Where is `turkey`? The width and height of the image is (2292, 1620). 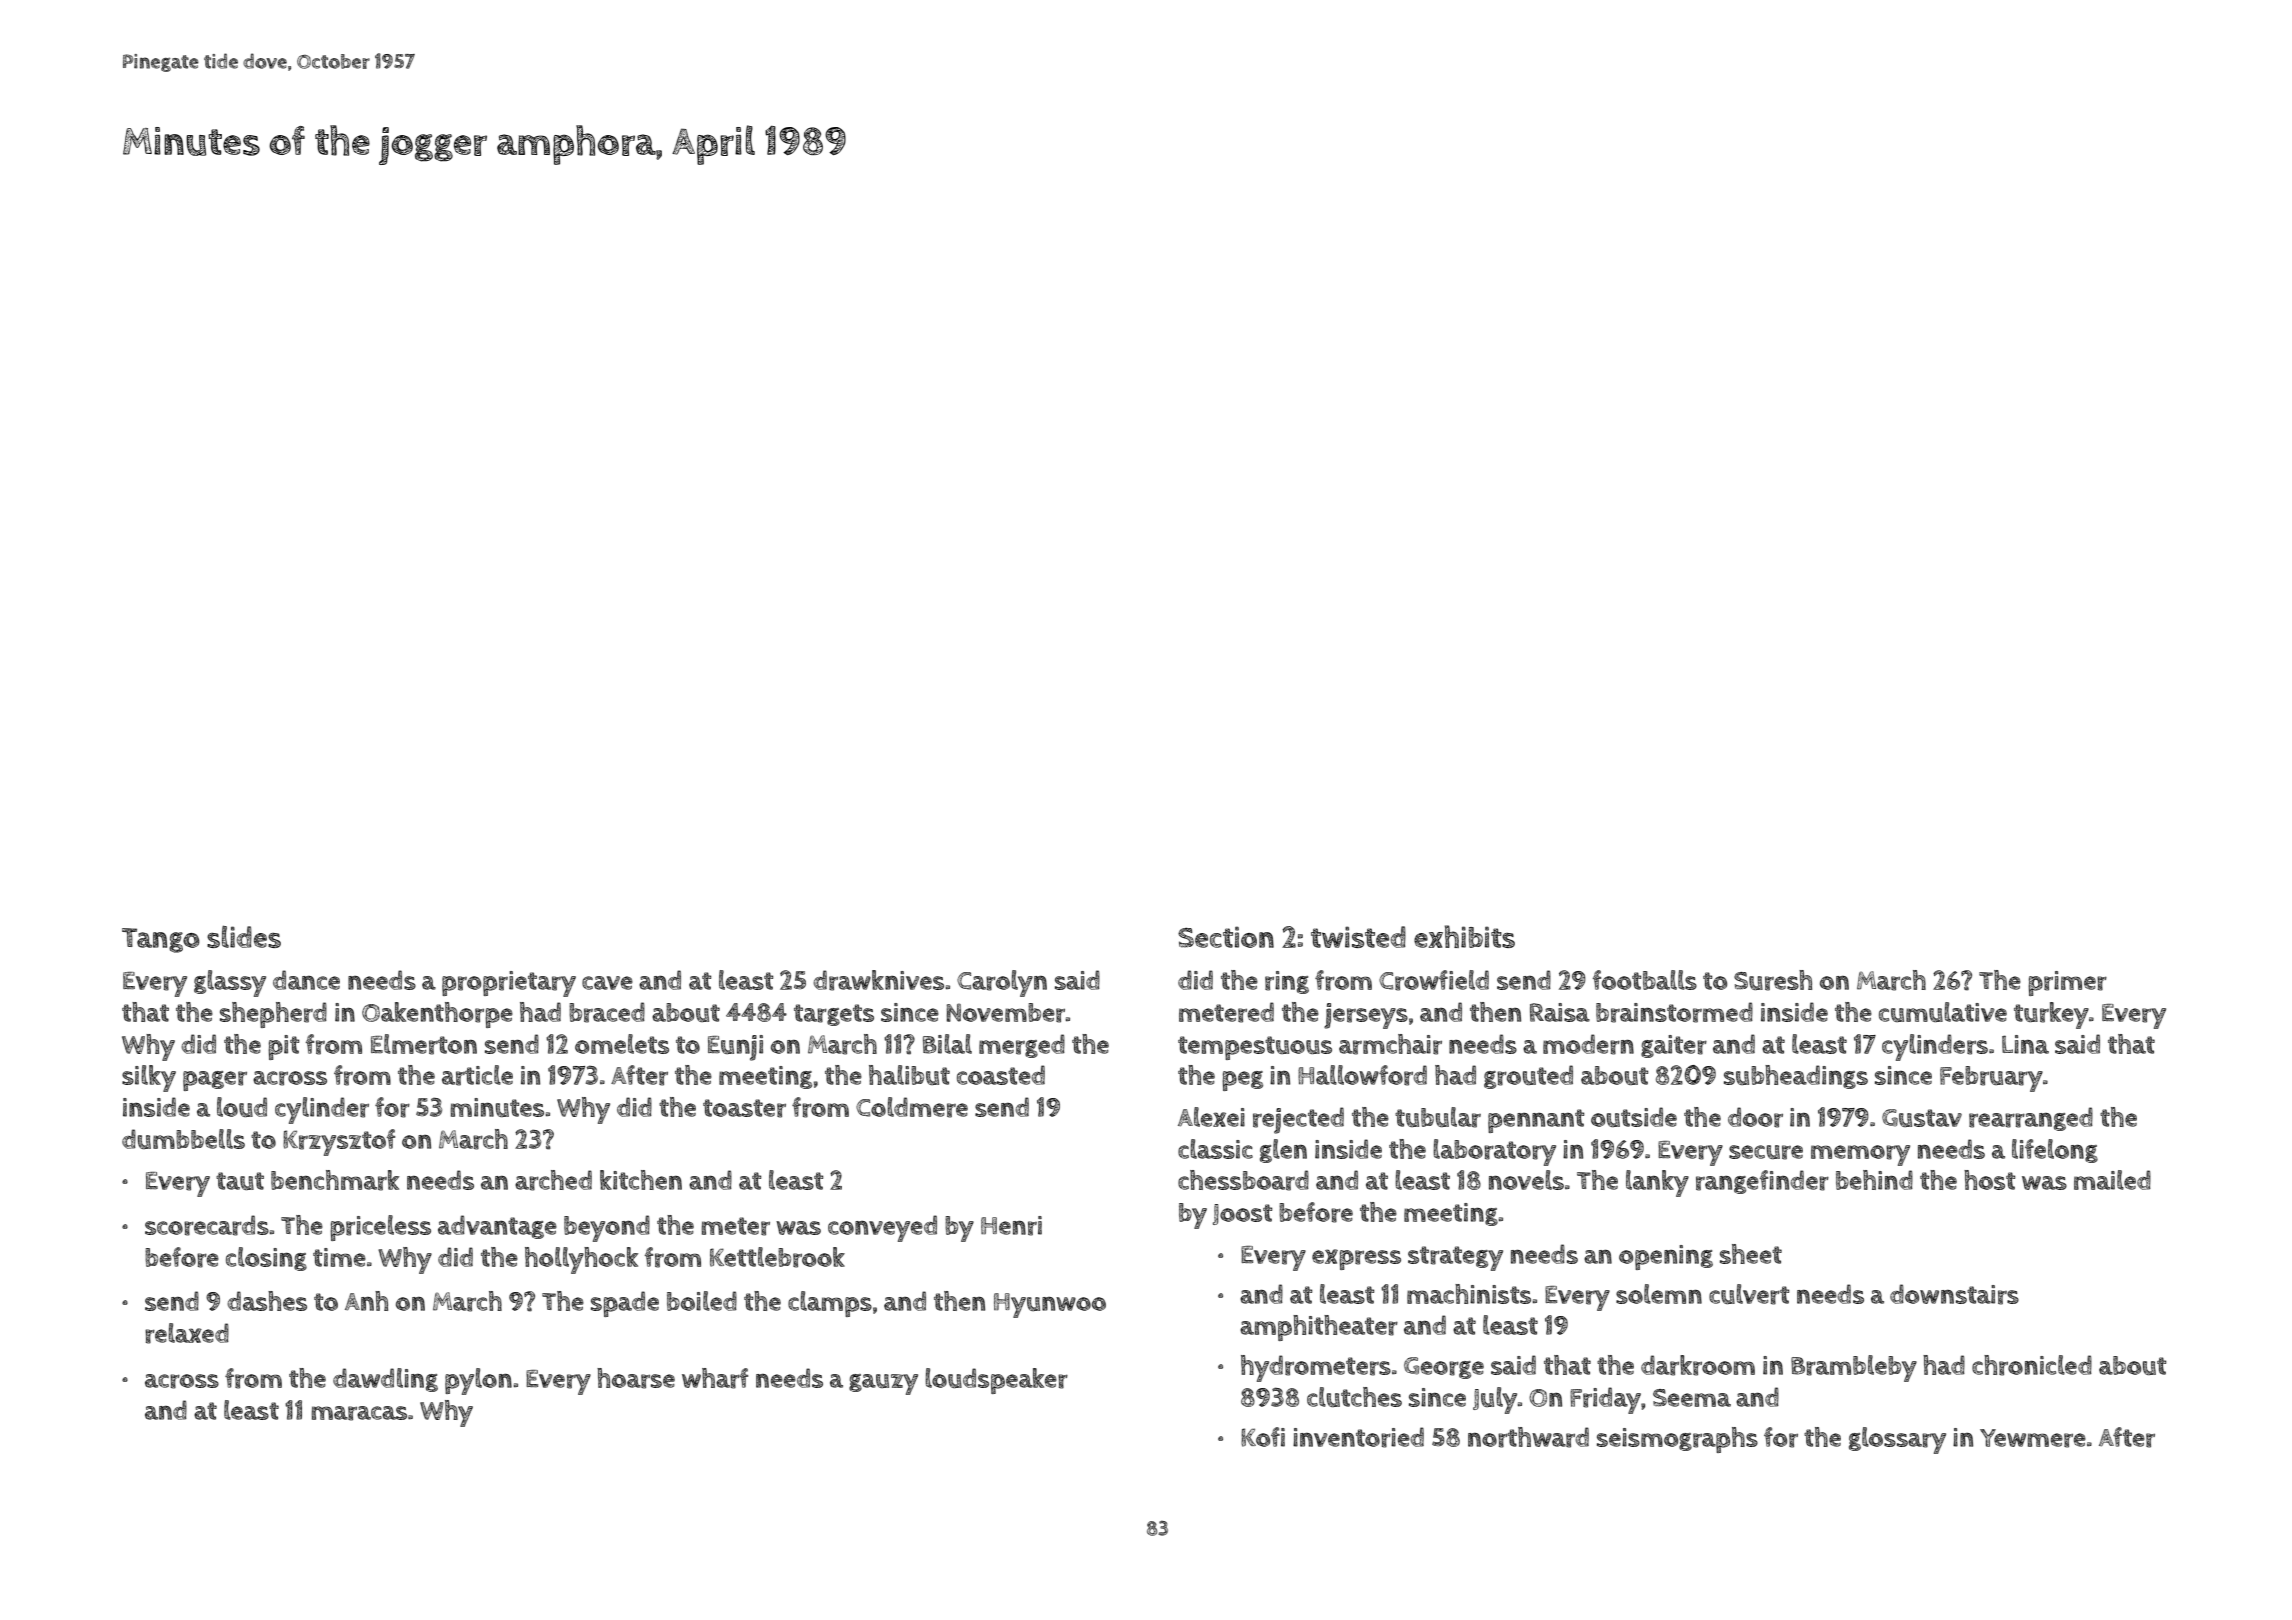 turkey is located at coordinates (2051, 1015).
